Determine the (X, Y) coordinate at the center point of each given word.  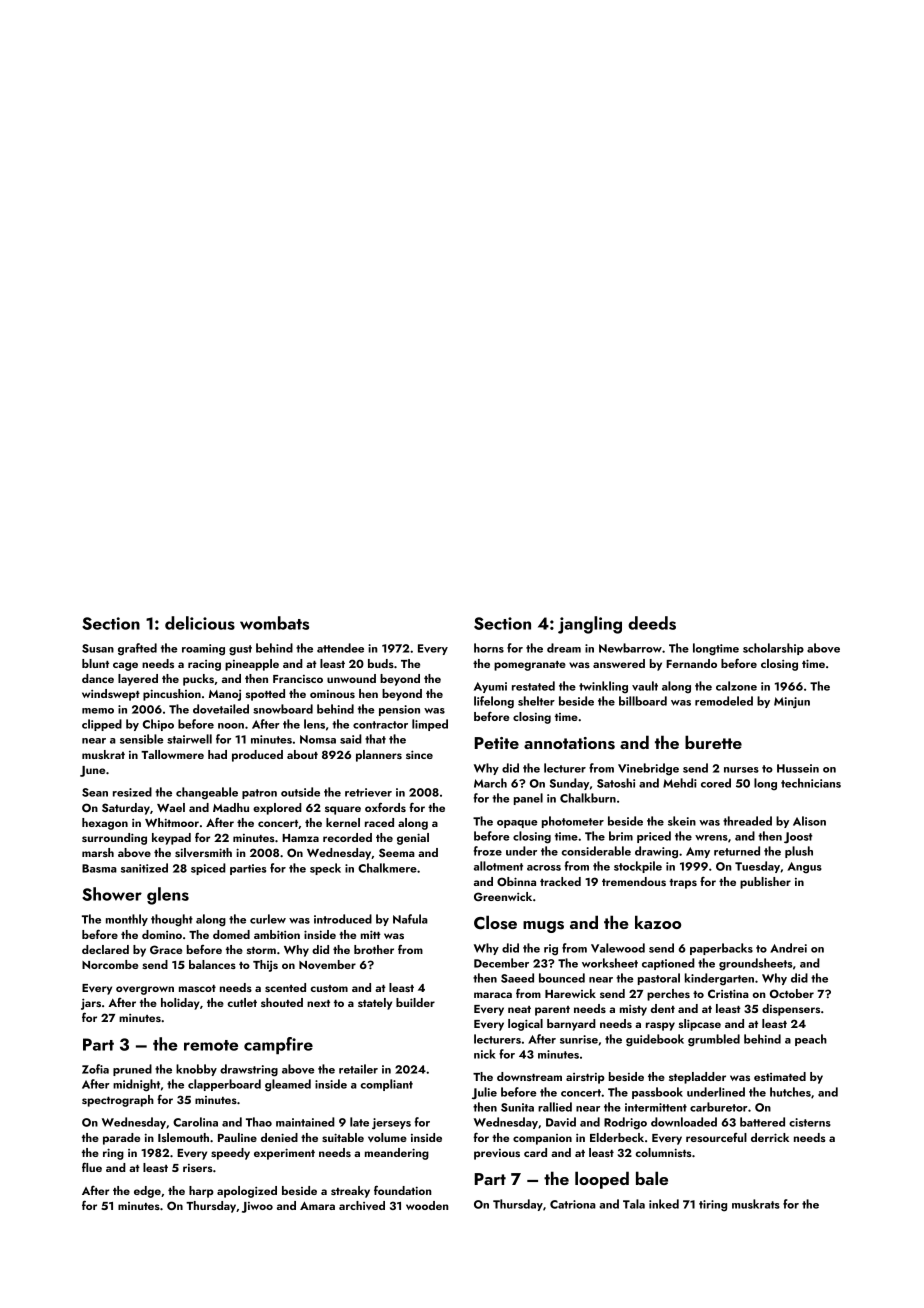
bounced (562, 978)
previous (497, 1154)
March (490, 783)
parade (121, 1139)
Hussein (798, 768)
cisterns (810, 1122)
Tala (634, 1204)
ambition (277, 934)
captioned (668, 964)
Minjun (792, 703)
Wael (171, 807)
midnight (136, 1085)
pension (399, 710)
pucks (198, 680)
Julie (484, 1093)
